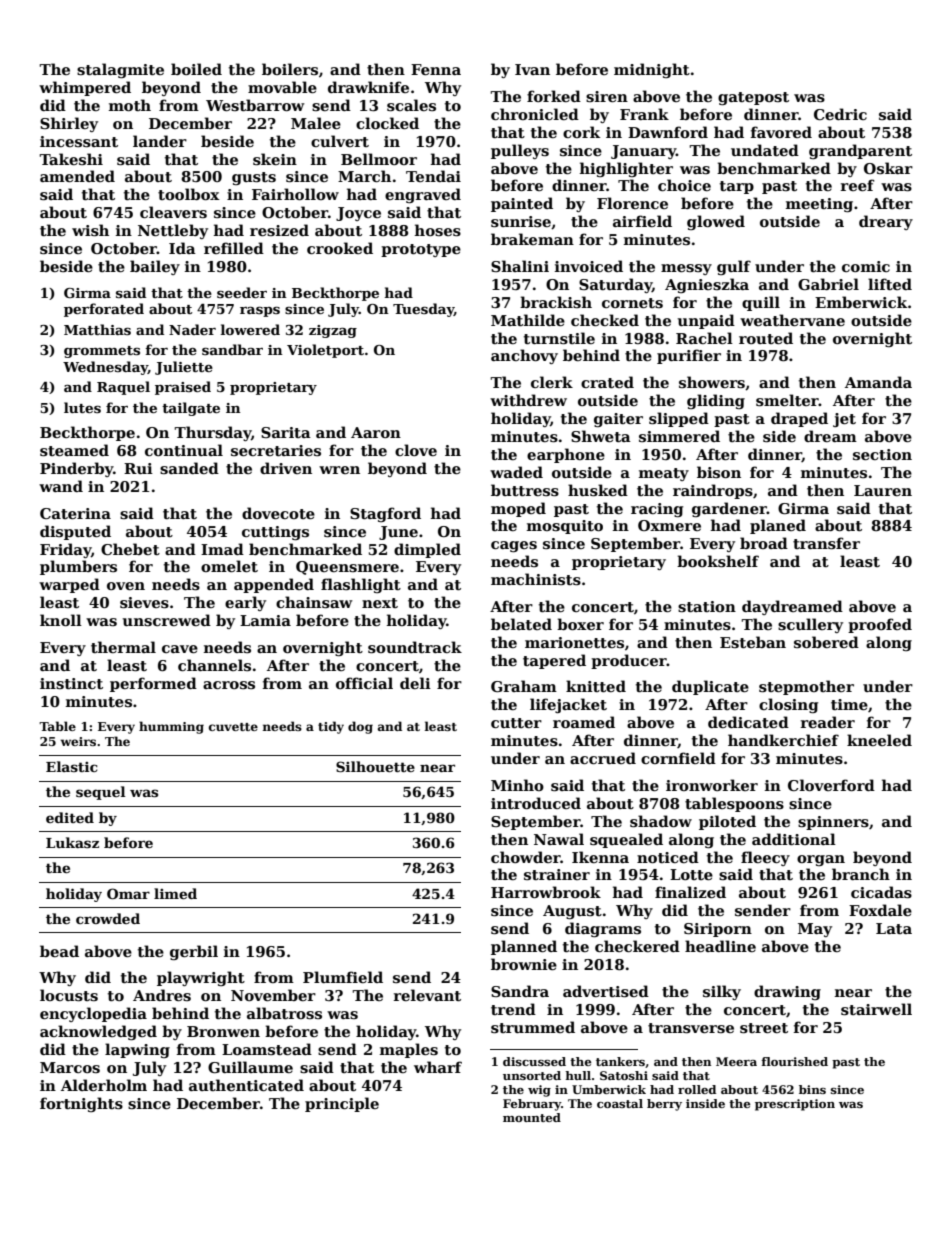 The image size is (952, 1233). Describe the element at coordinates (652, 70) in the screenshot. I see `midnight` at that location.
